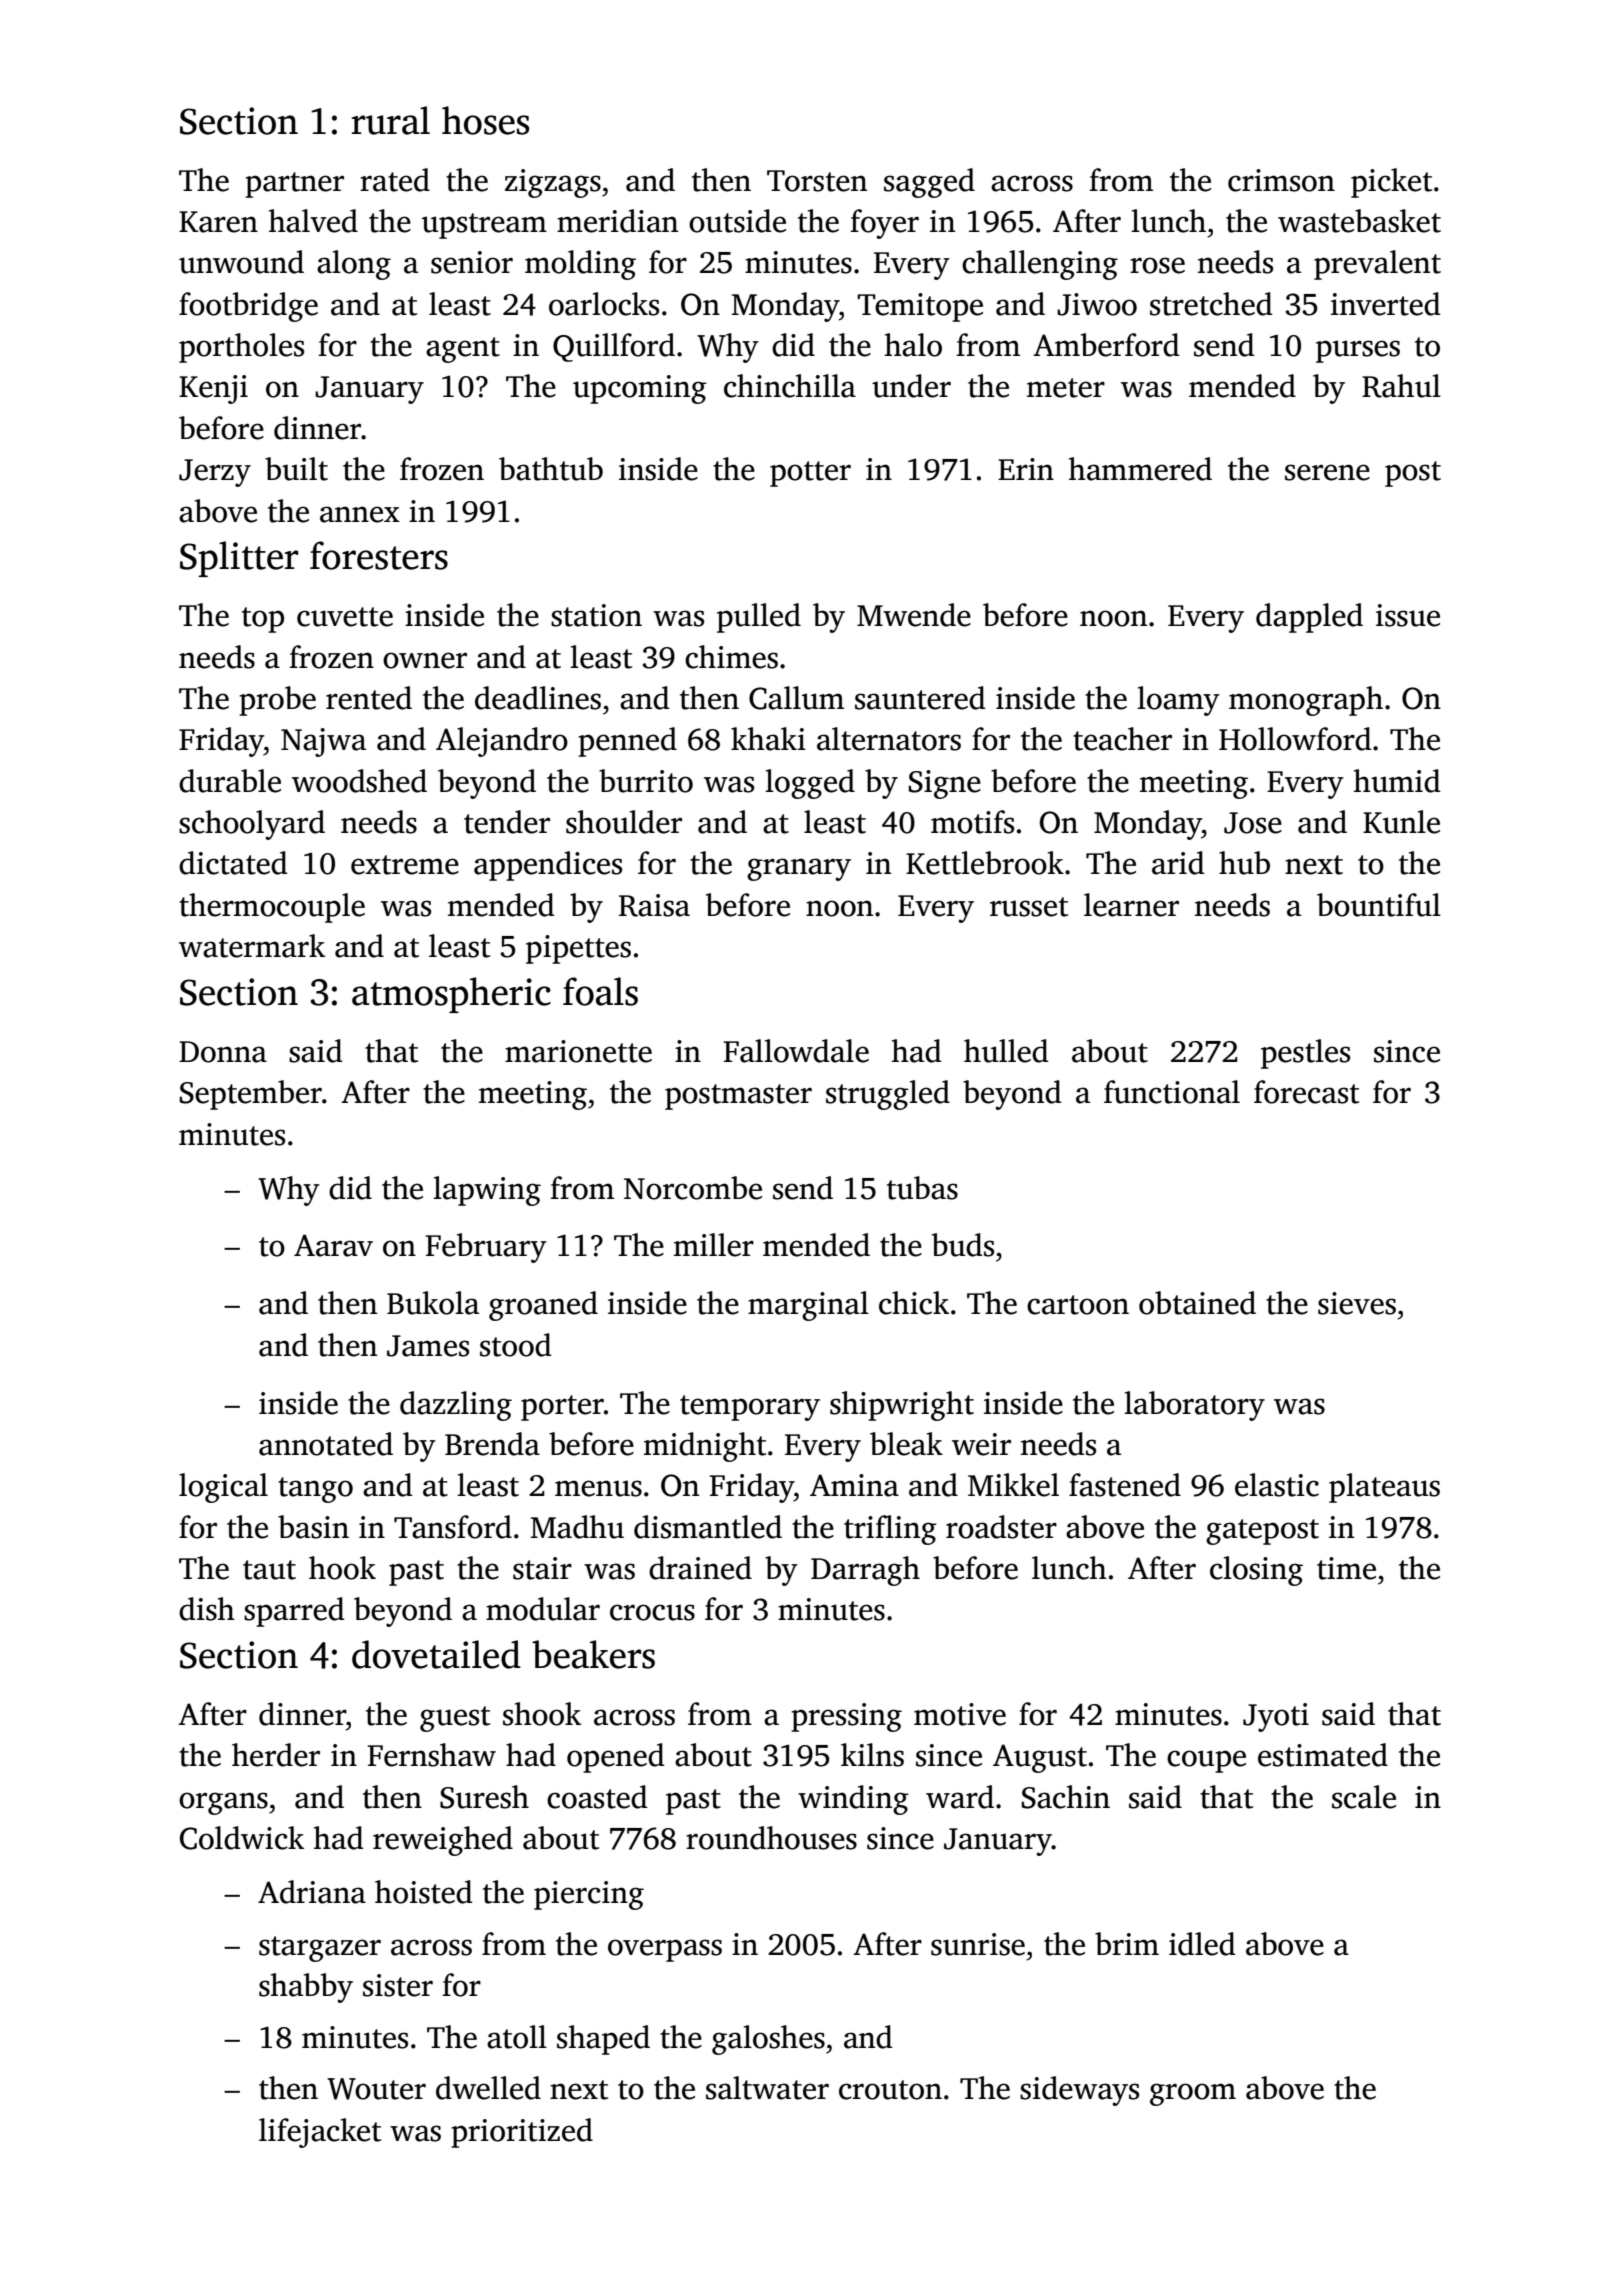 The image size is (1620, 2292). I want to click on piercing, so click(589, 1895).
